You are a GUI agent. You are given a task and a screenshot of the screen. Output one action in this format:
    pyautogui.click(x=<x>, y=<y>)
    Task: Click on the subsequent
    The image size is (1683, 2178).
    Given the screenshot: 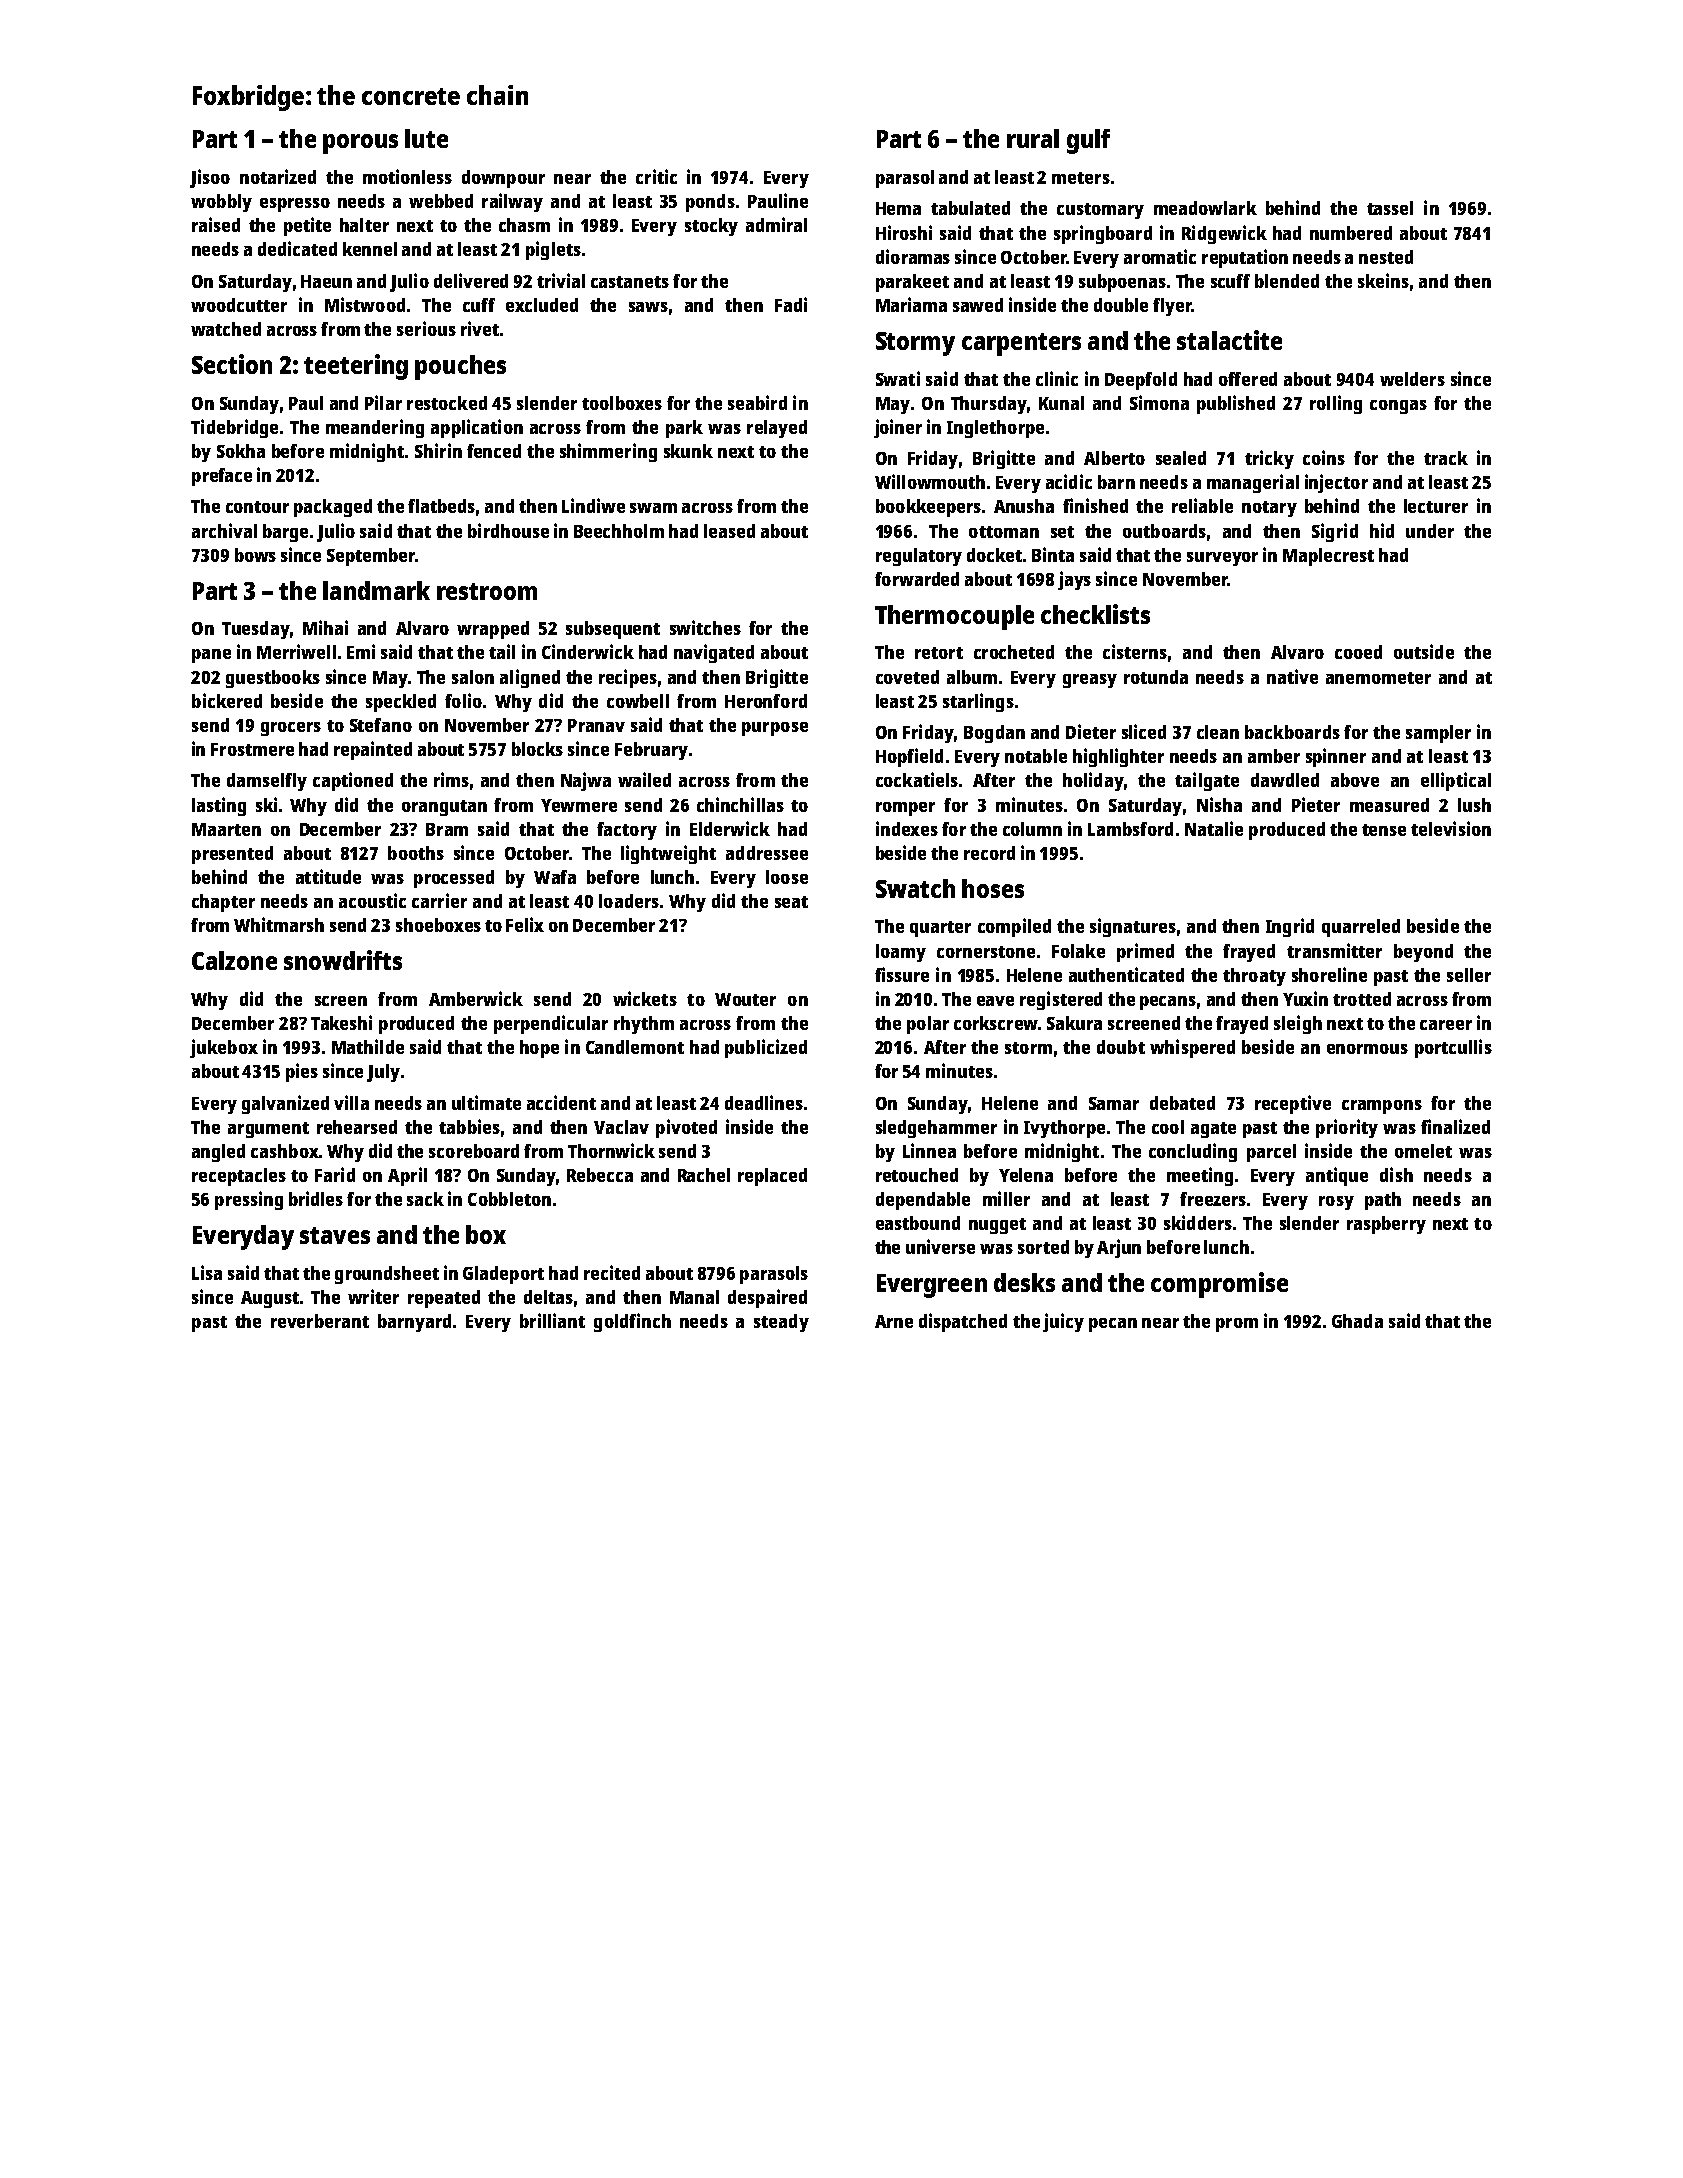 What is the action you would take?
    pyautogui.click(x=613, y=630)
